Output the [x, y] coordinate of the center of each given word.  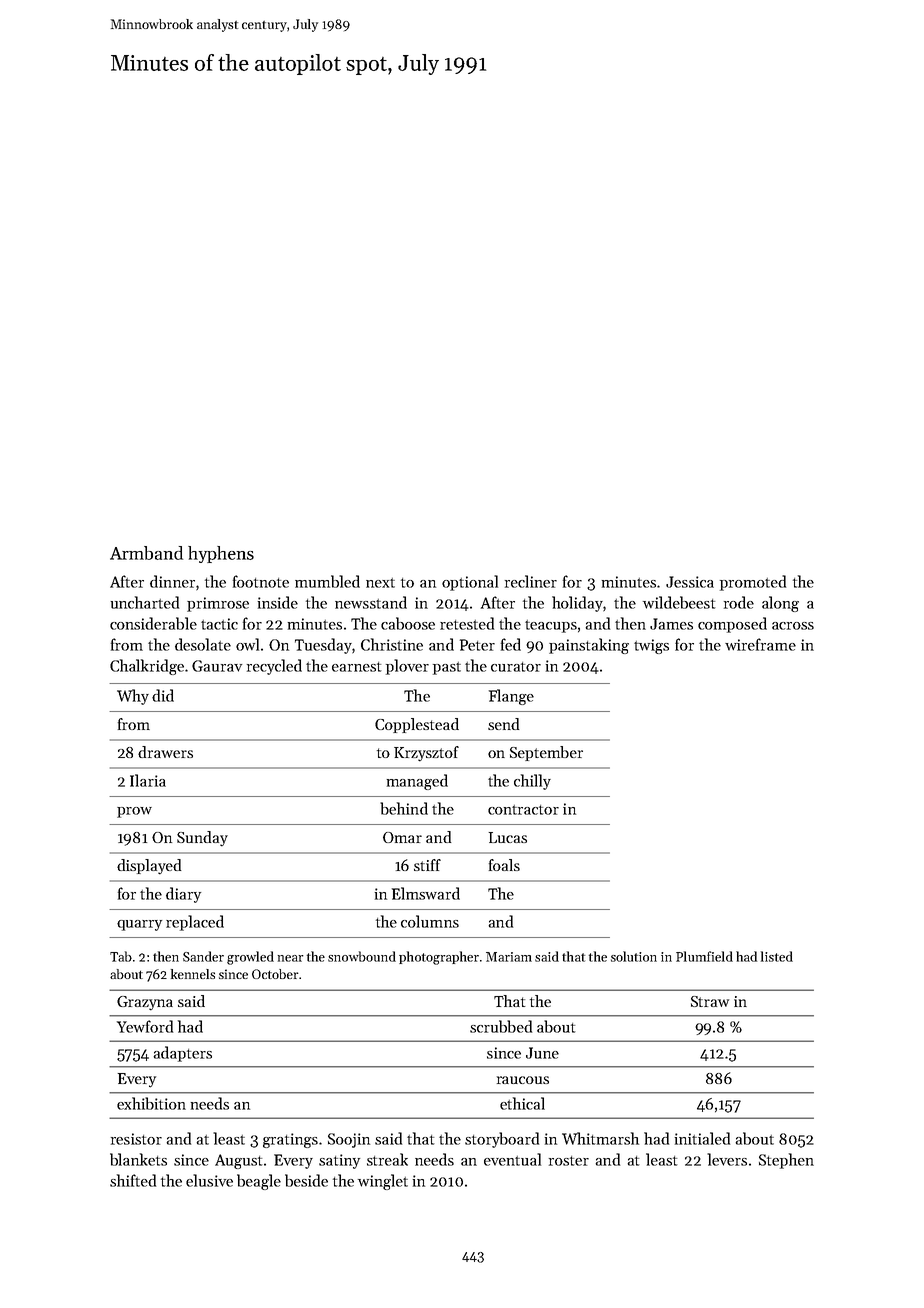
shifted [133, 1180]
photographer [439, 958]
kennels [193, 974]
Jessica [690, 582]
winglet [383, 1182]
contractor [523, 810]
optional [470, 583]
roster [569, 1161]
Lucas [508, 837]
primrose [218, 604]
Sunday [202, 839]
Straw [710, 1001]
